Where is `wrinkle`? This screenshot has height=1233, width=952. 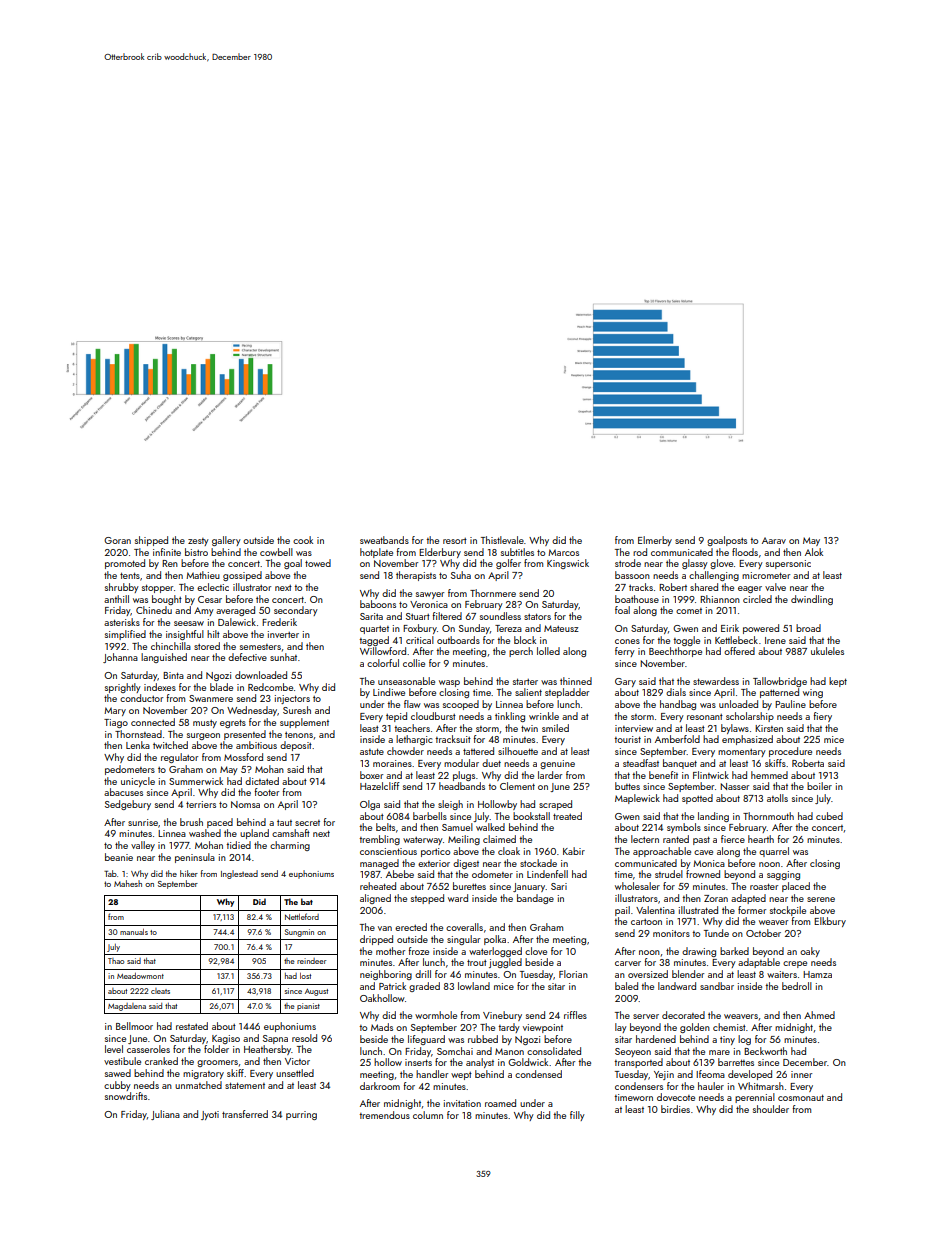 wrinkle is located at coordinates (544, 716).
